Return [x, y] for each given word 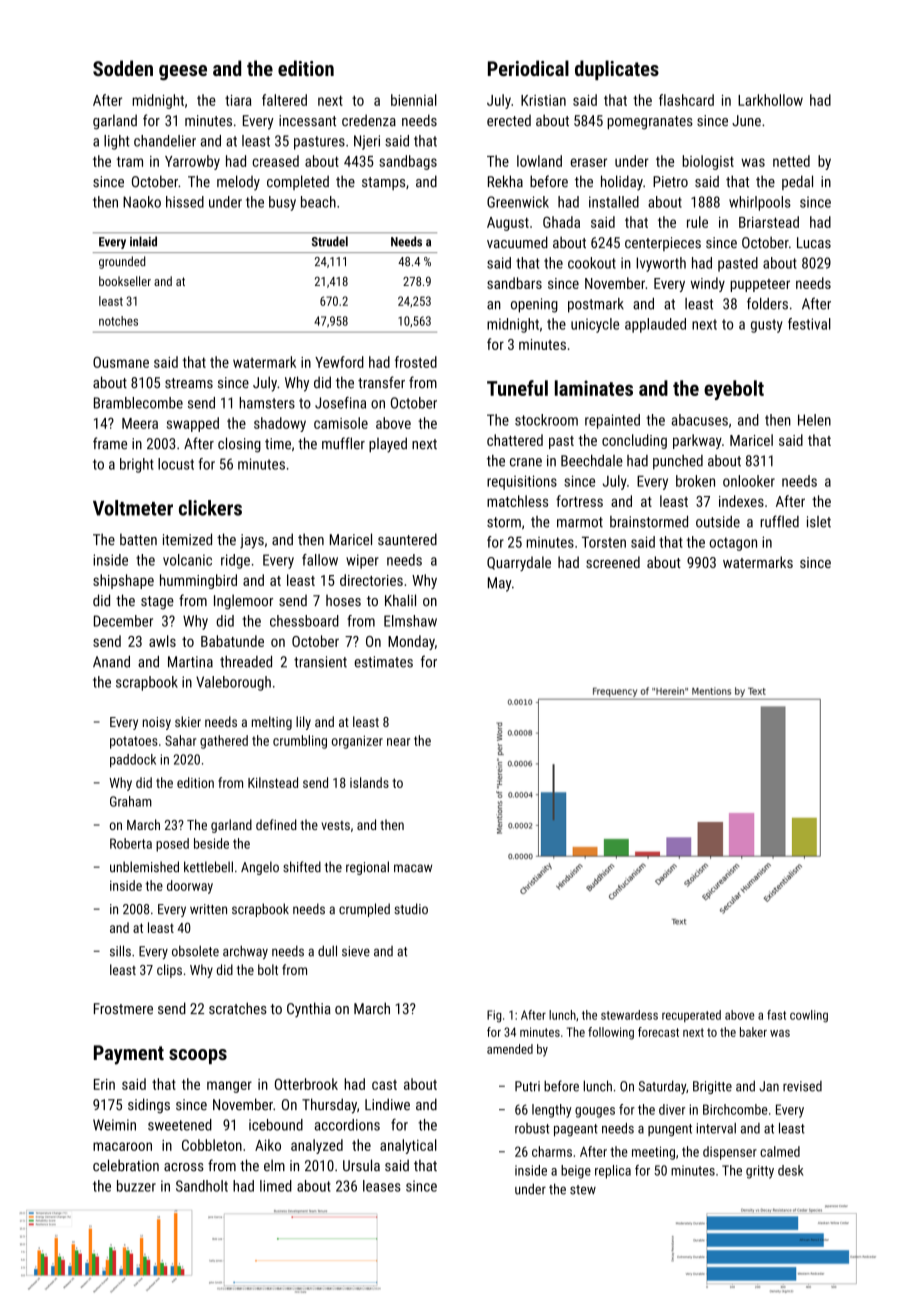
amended [510, 1049]
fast [776, 1015]
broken [695, 481]
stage [157, 603]
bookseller [125, 281]
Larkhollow [770, 100]
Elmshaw [410, 621]
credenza [369, 120]
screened [613, 562]
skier [188, 721]
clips [169, 971]
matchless [517, 501]
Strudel [330, 241]
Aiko [268, 1145]
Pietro [670, 182]
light [116, 142]
